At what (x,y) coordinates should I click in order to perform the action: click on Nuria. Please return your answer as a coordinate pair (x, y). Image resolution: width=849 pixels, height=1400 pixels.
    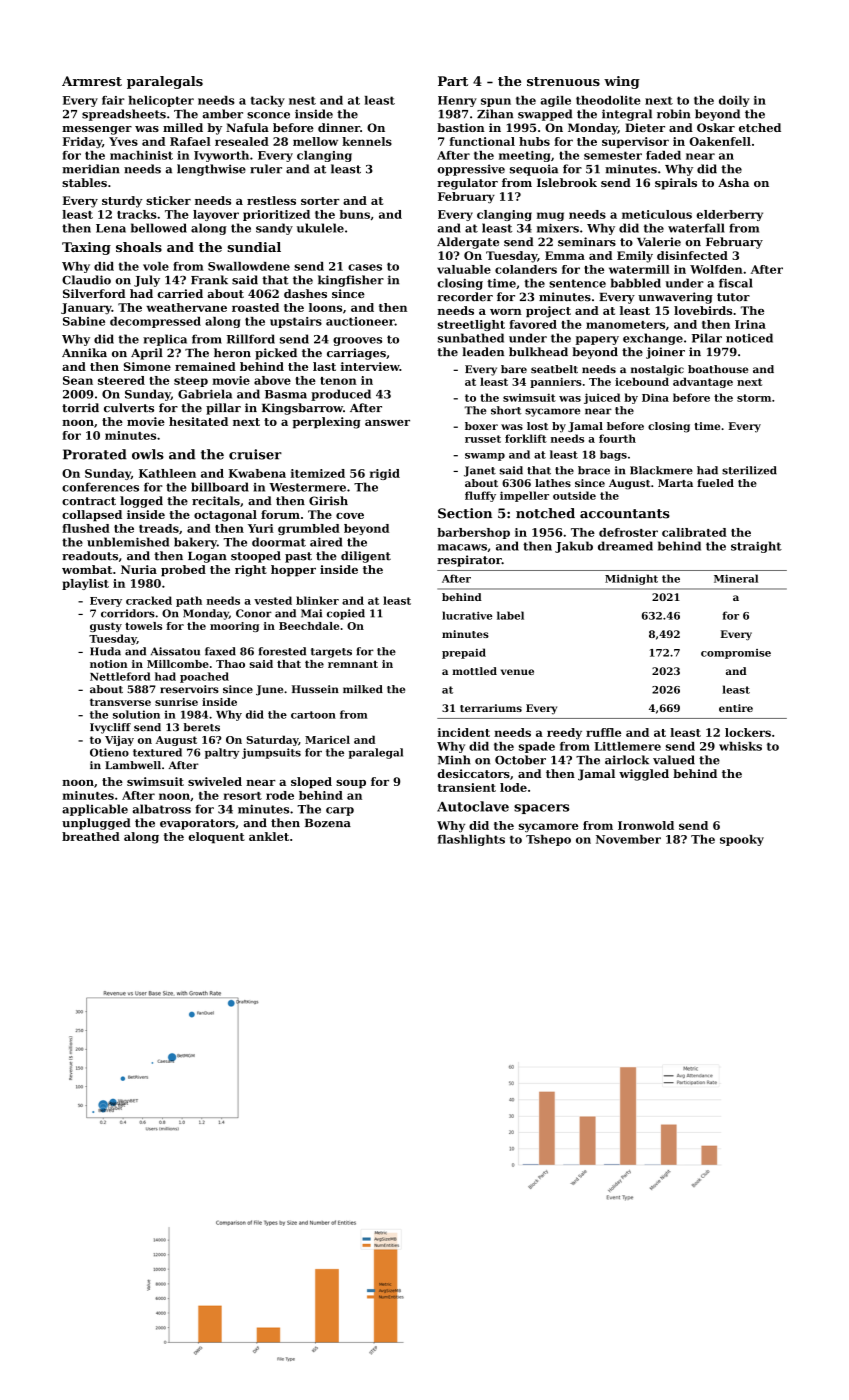
    Looking at the image, I should click on (139, 569).
